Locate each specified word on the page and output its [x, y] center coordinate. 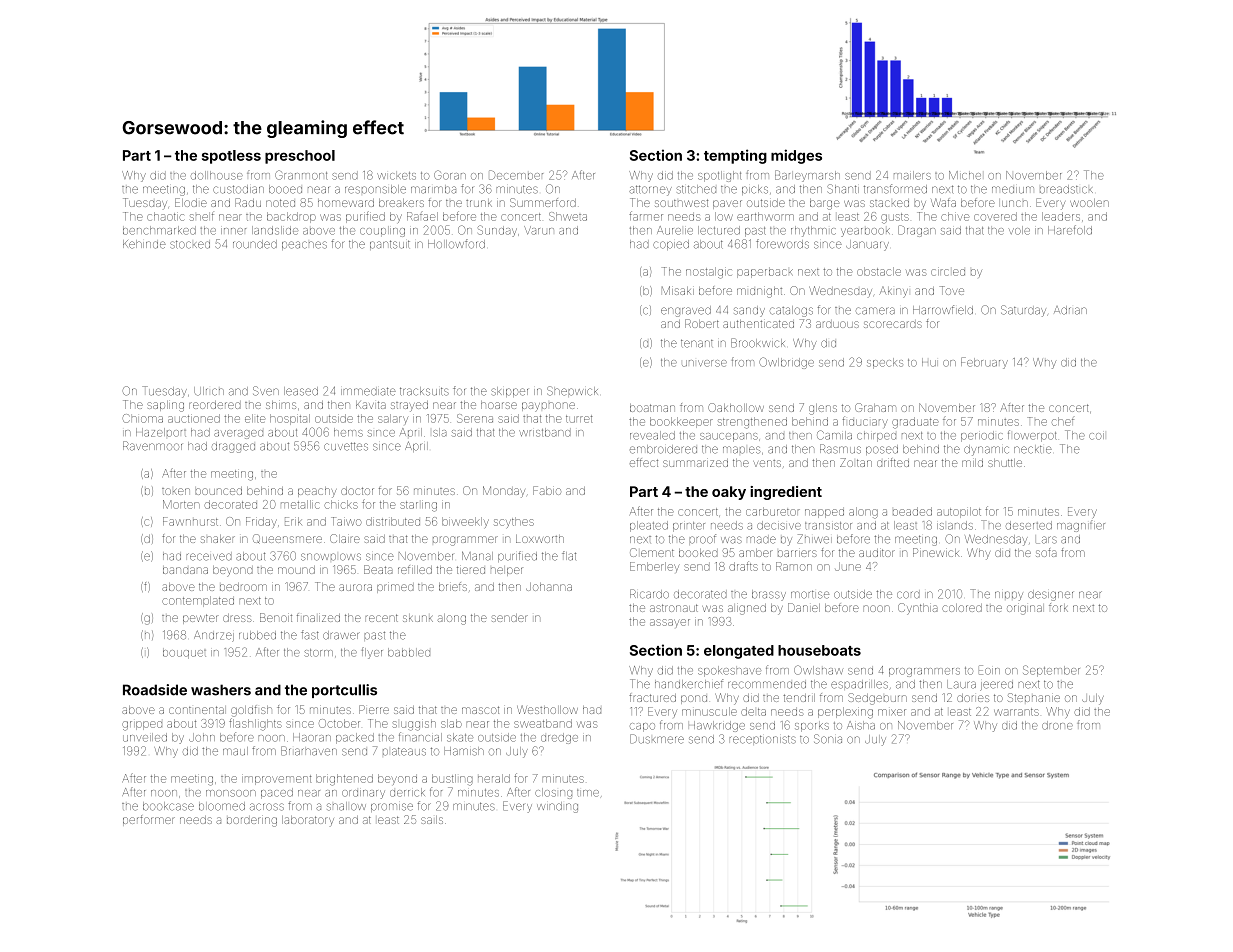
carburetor [773, 511]
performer [149, 820]
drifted [893, 462]
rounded [255, 244]
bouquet [184, 653]
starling [418, 506]
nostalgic [709, 273]
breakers [401, 203]
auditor [877, 553]
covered [995, 216]
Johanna [549, 587]
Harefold [1070, 230]
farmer [646, 216]
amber [756, 553]
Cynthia [918, 609]
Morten [181, 504]
